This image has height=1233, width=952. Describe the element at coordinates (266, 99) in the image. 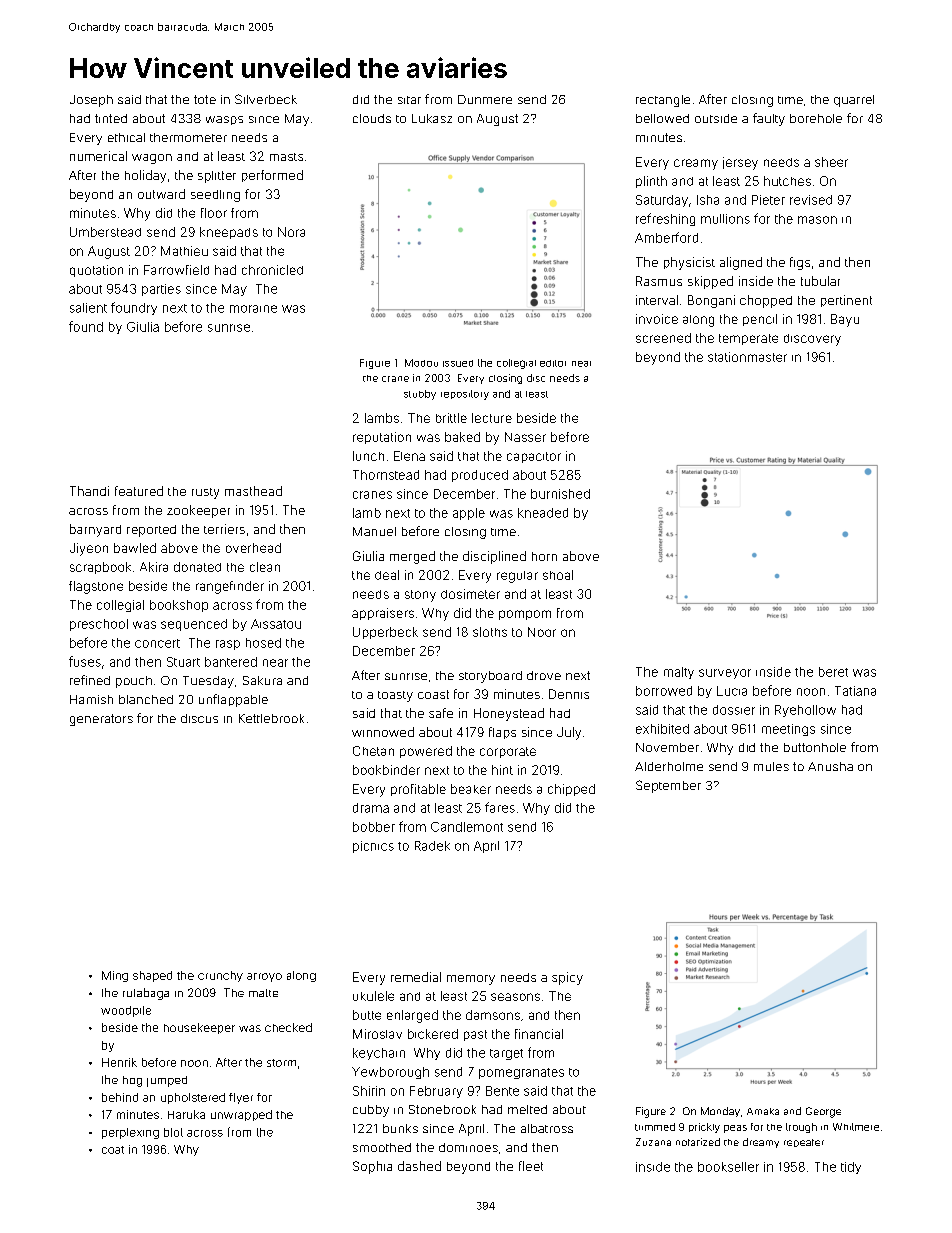

I see `Silverbeck` at that location.
